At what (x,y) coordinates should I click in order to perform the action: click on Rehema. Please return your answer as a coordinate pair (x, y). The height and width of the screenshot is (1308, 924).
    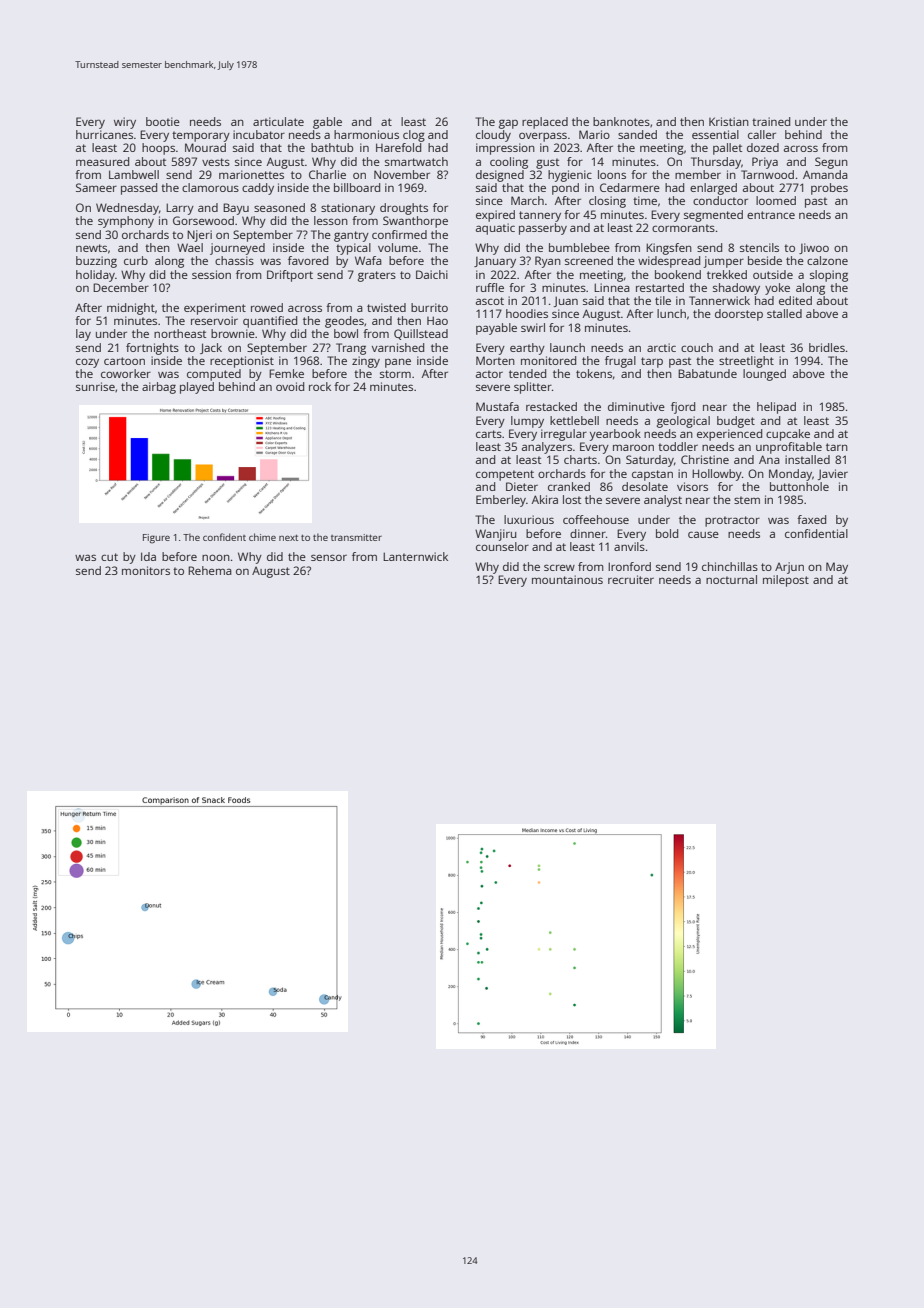
    Looking at the image, I should click on (210, 570).
